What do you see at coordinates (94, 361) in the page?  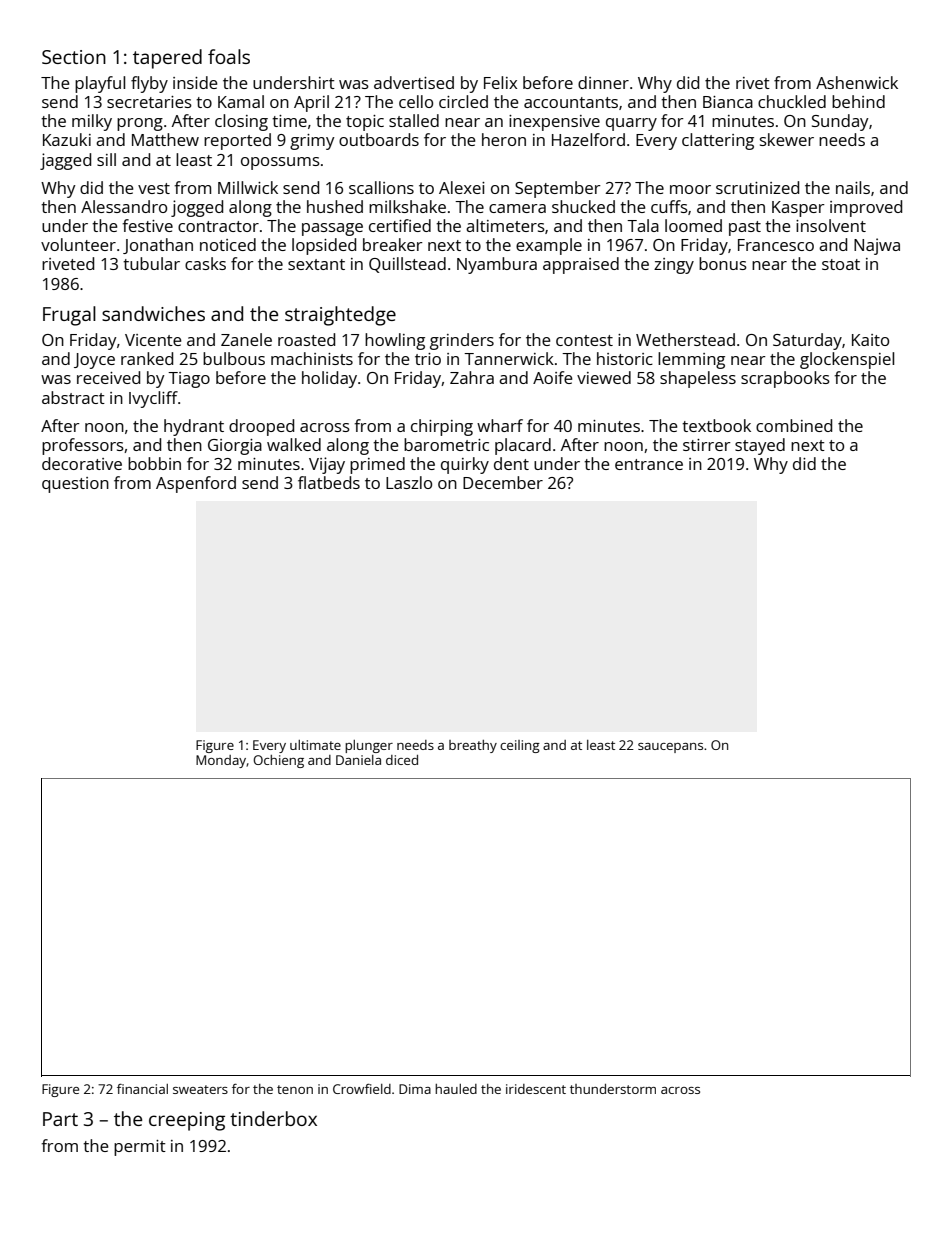 I see `Joyce` at bounding box center [94, 361].
